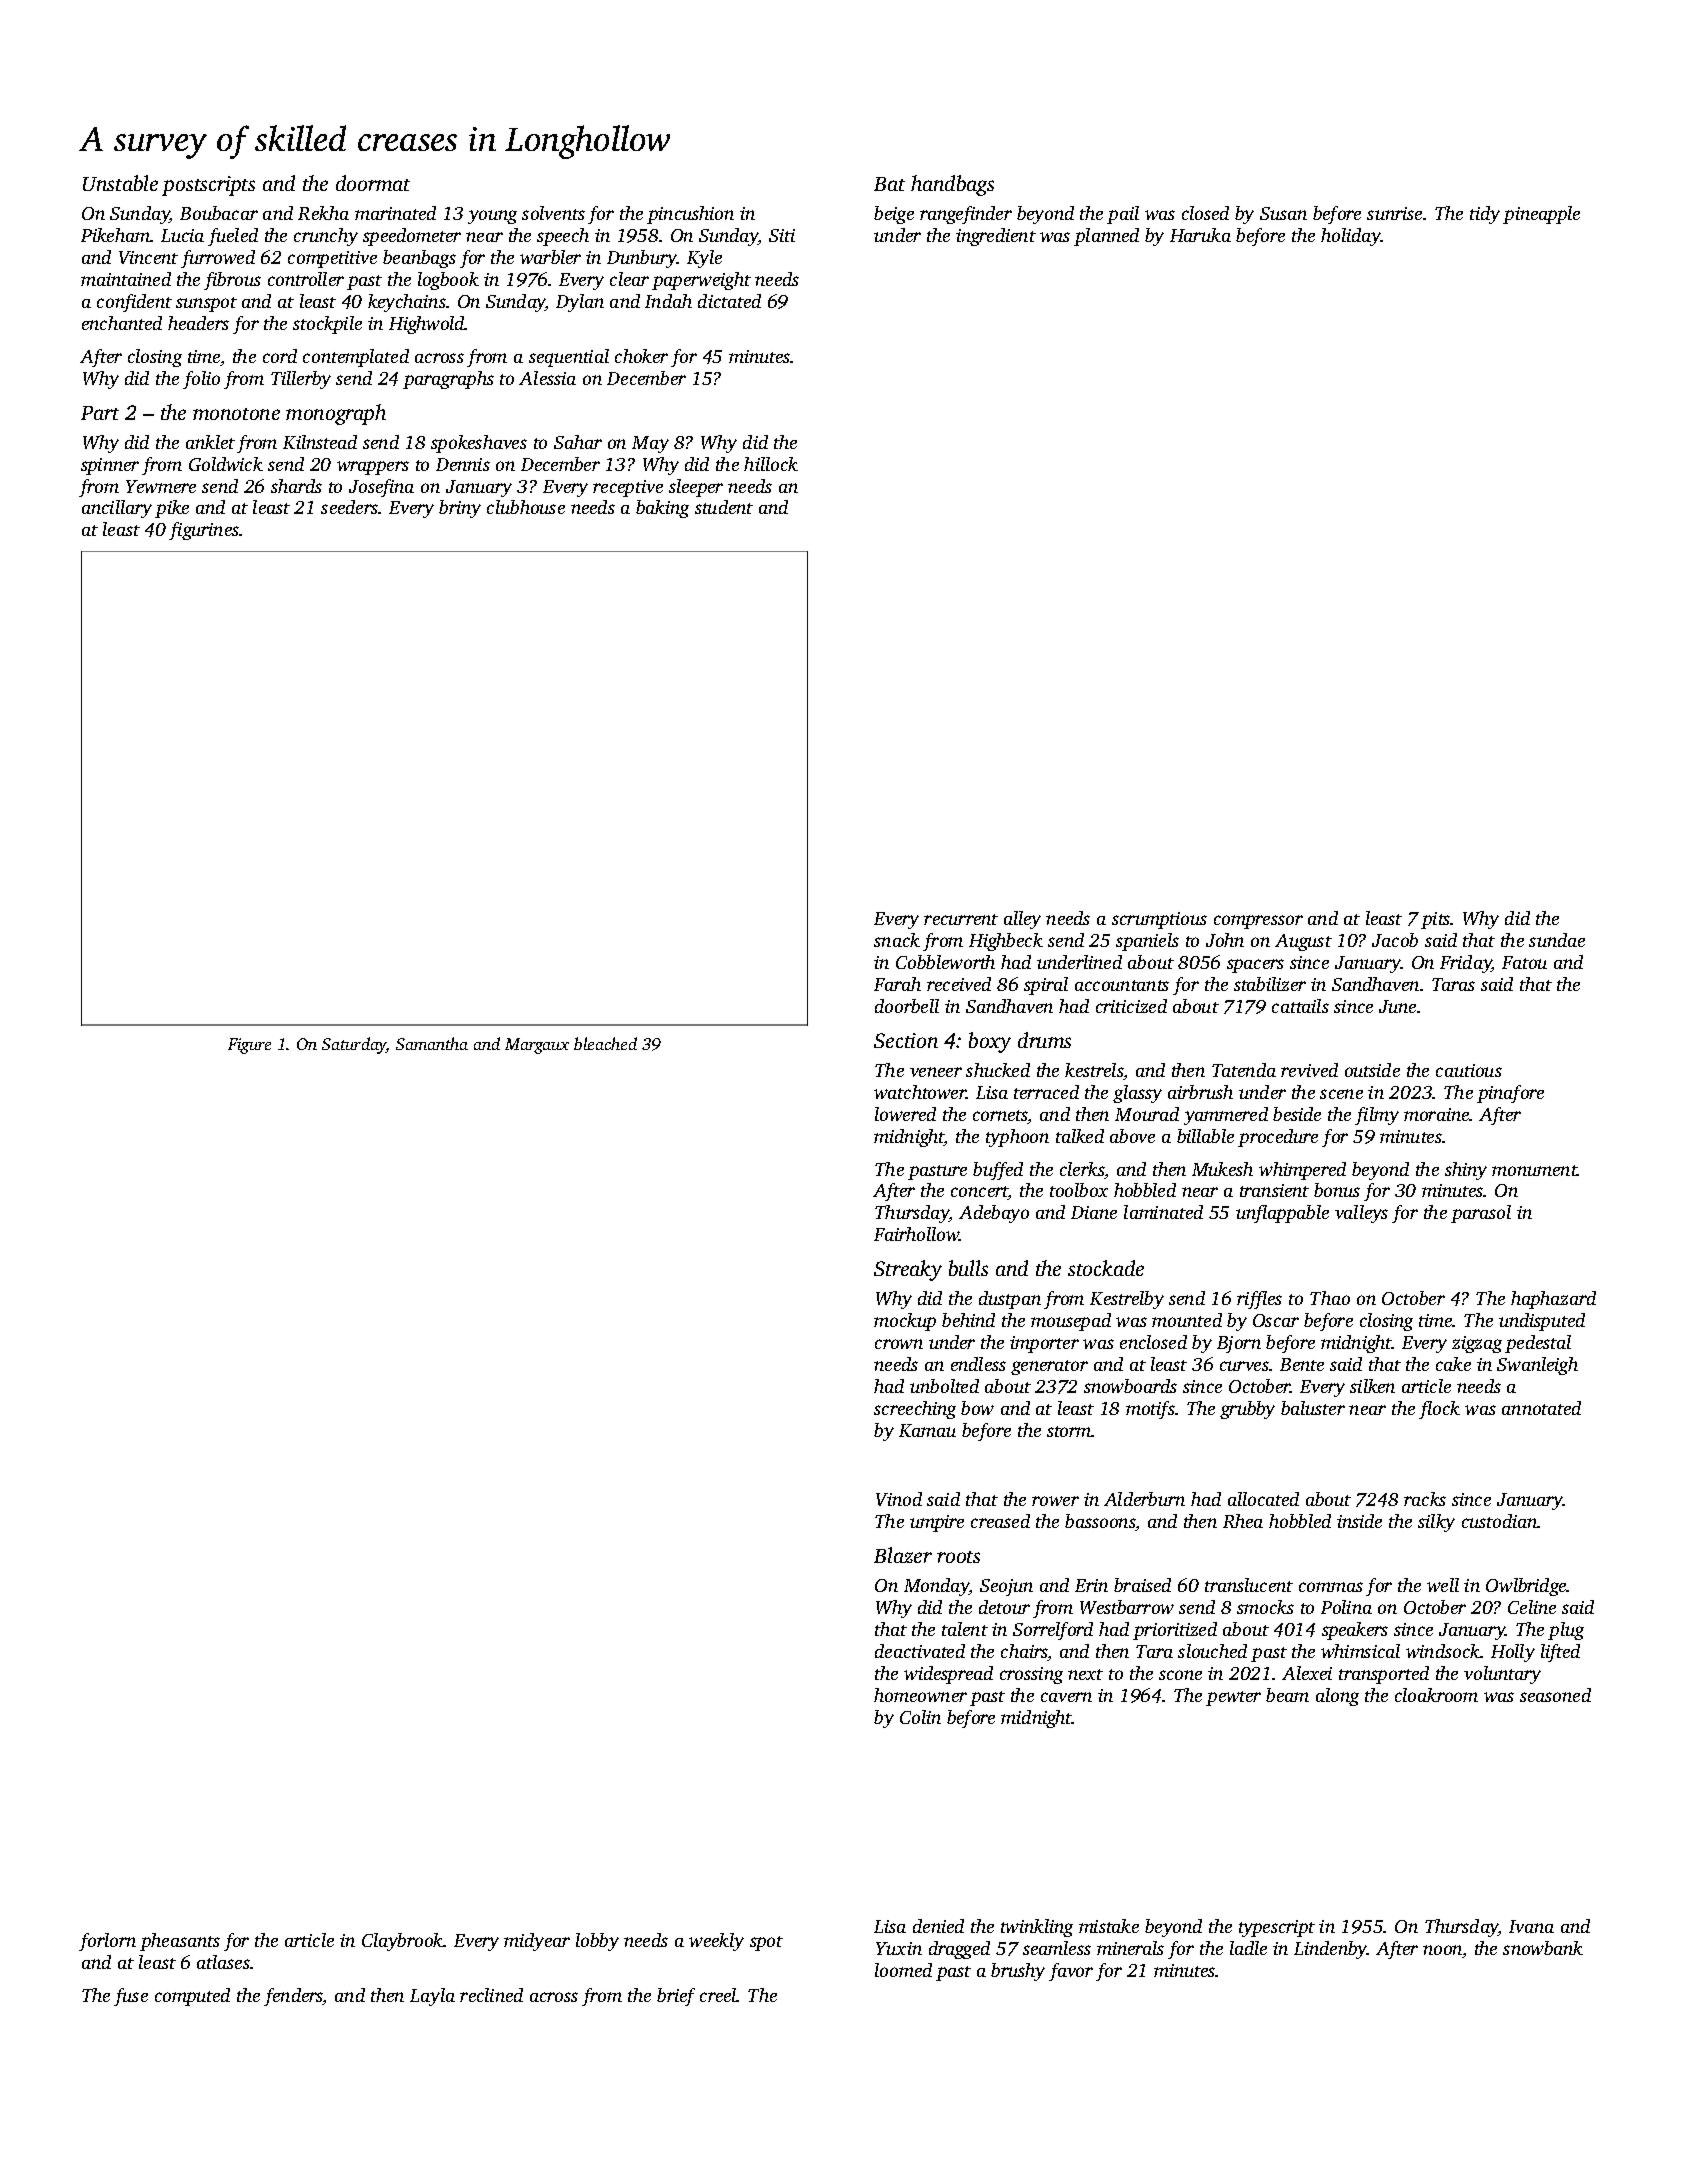  I want to click on brief, so click(676, 1997).
